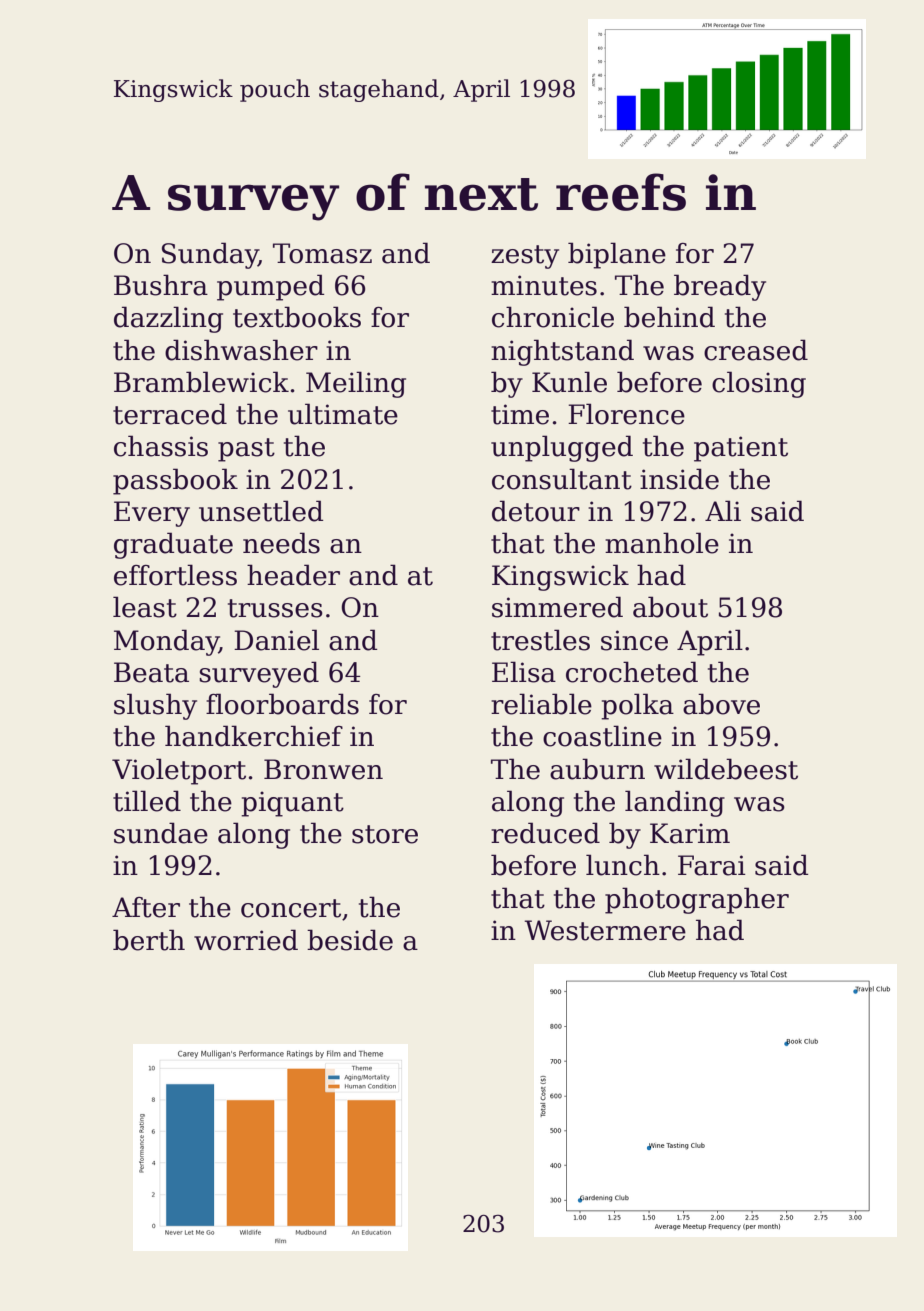  Describe the element at coordinates (541, 704) in the screenshot. I see `reliable` at that location.
